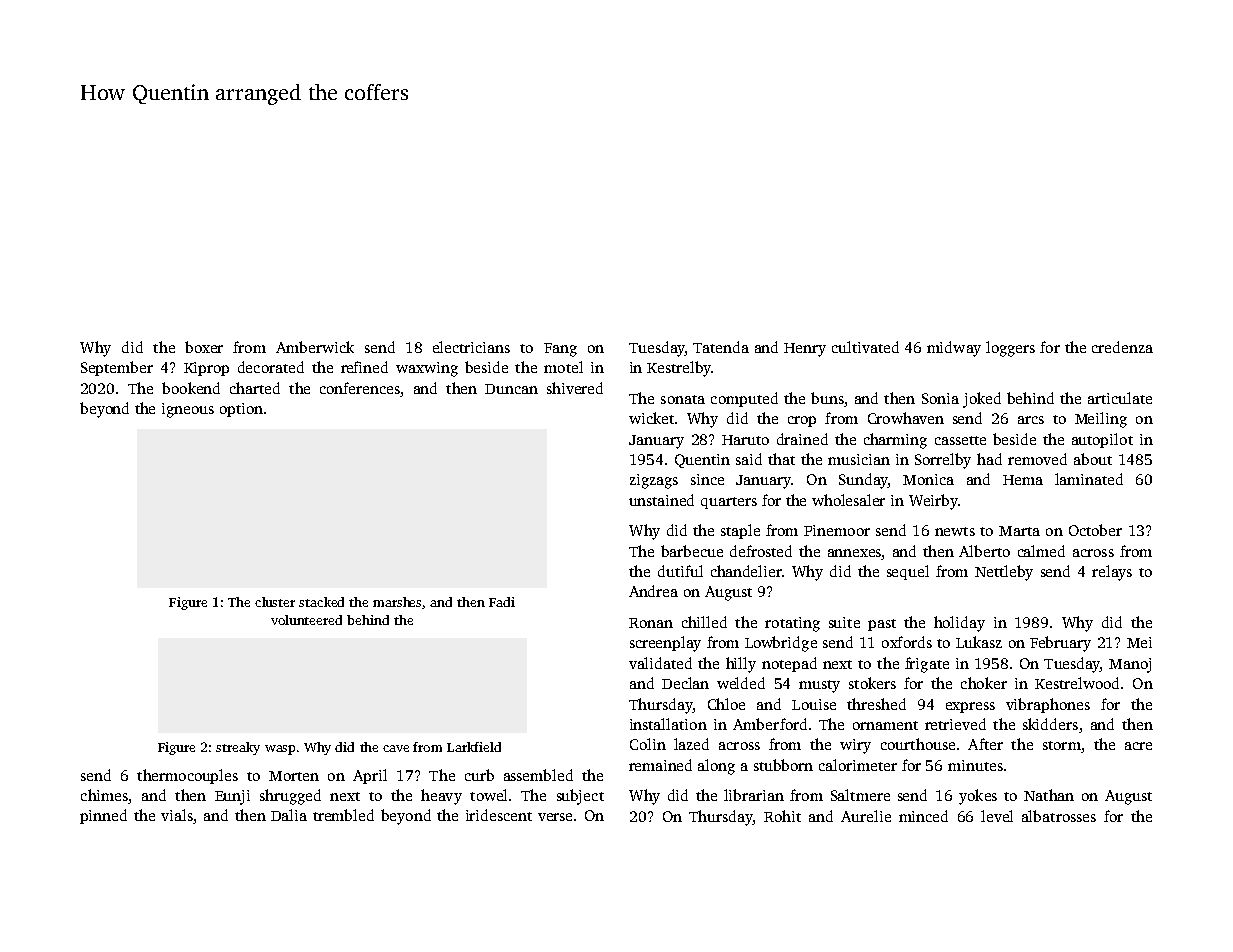  Describe the element at coordinates (241, 410) in the screenshot. I see `option` at that location.
